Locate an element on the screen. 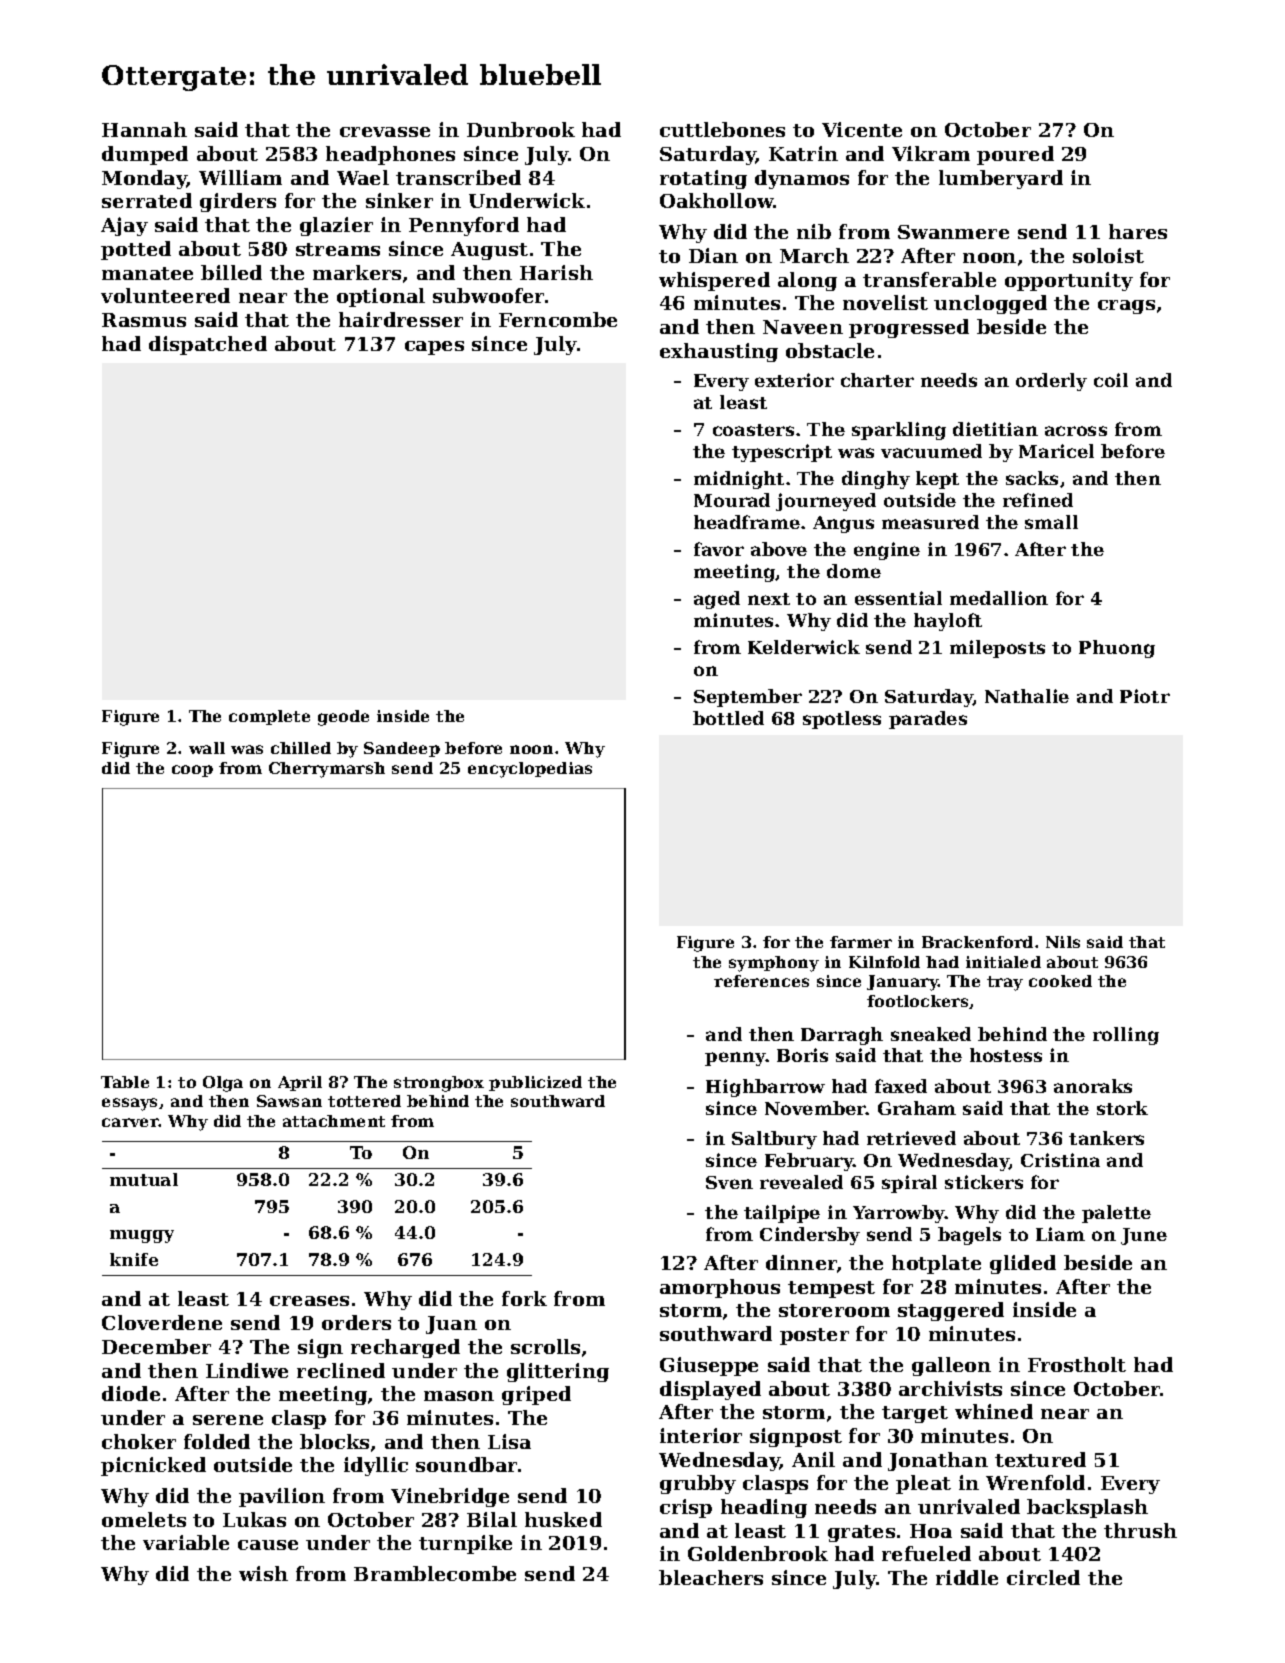 Image resolution: width=1285 pixels, height=1663 pixels. serrated is located at coordinates (147, 200).
